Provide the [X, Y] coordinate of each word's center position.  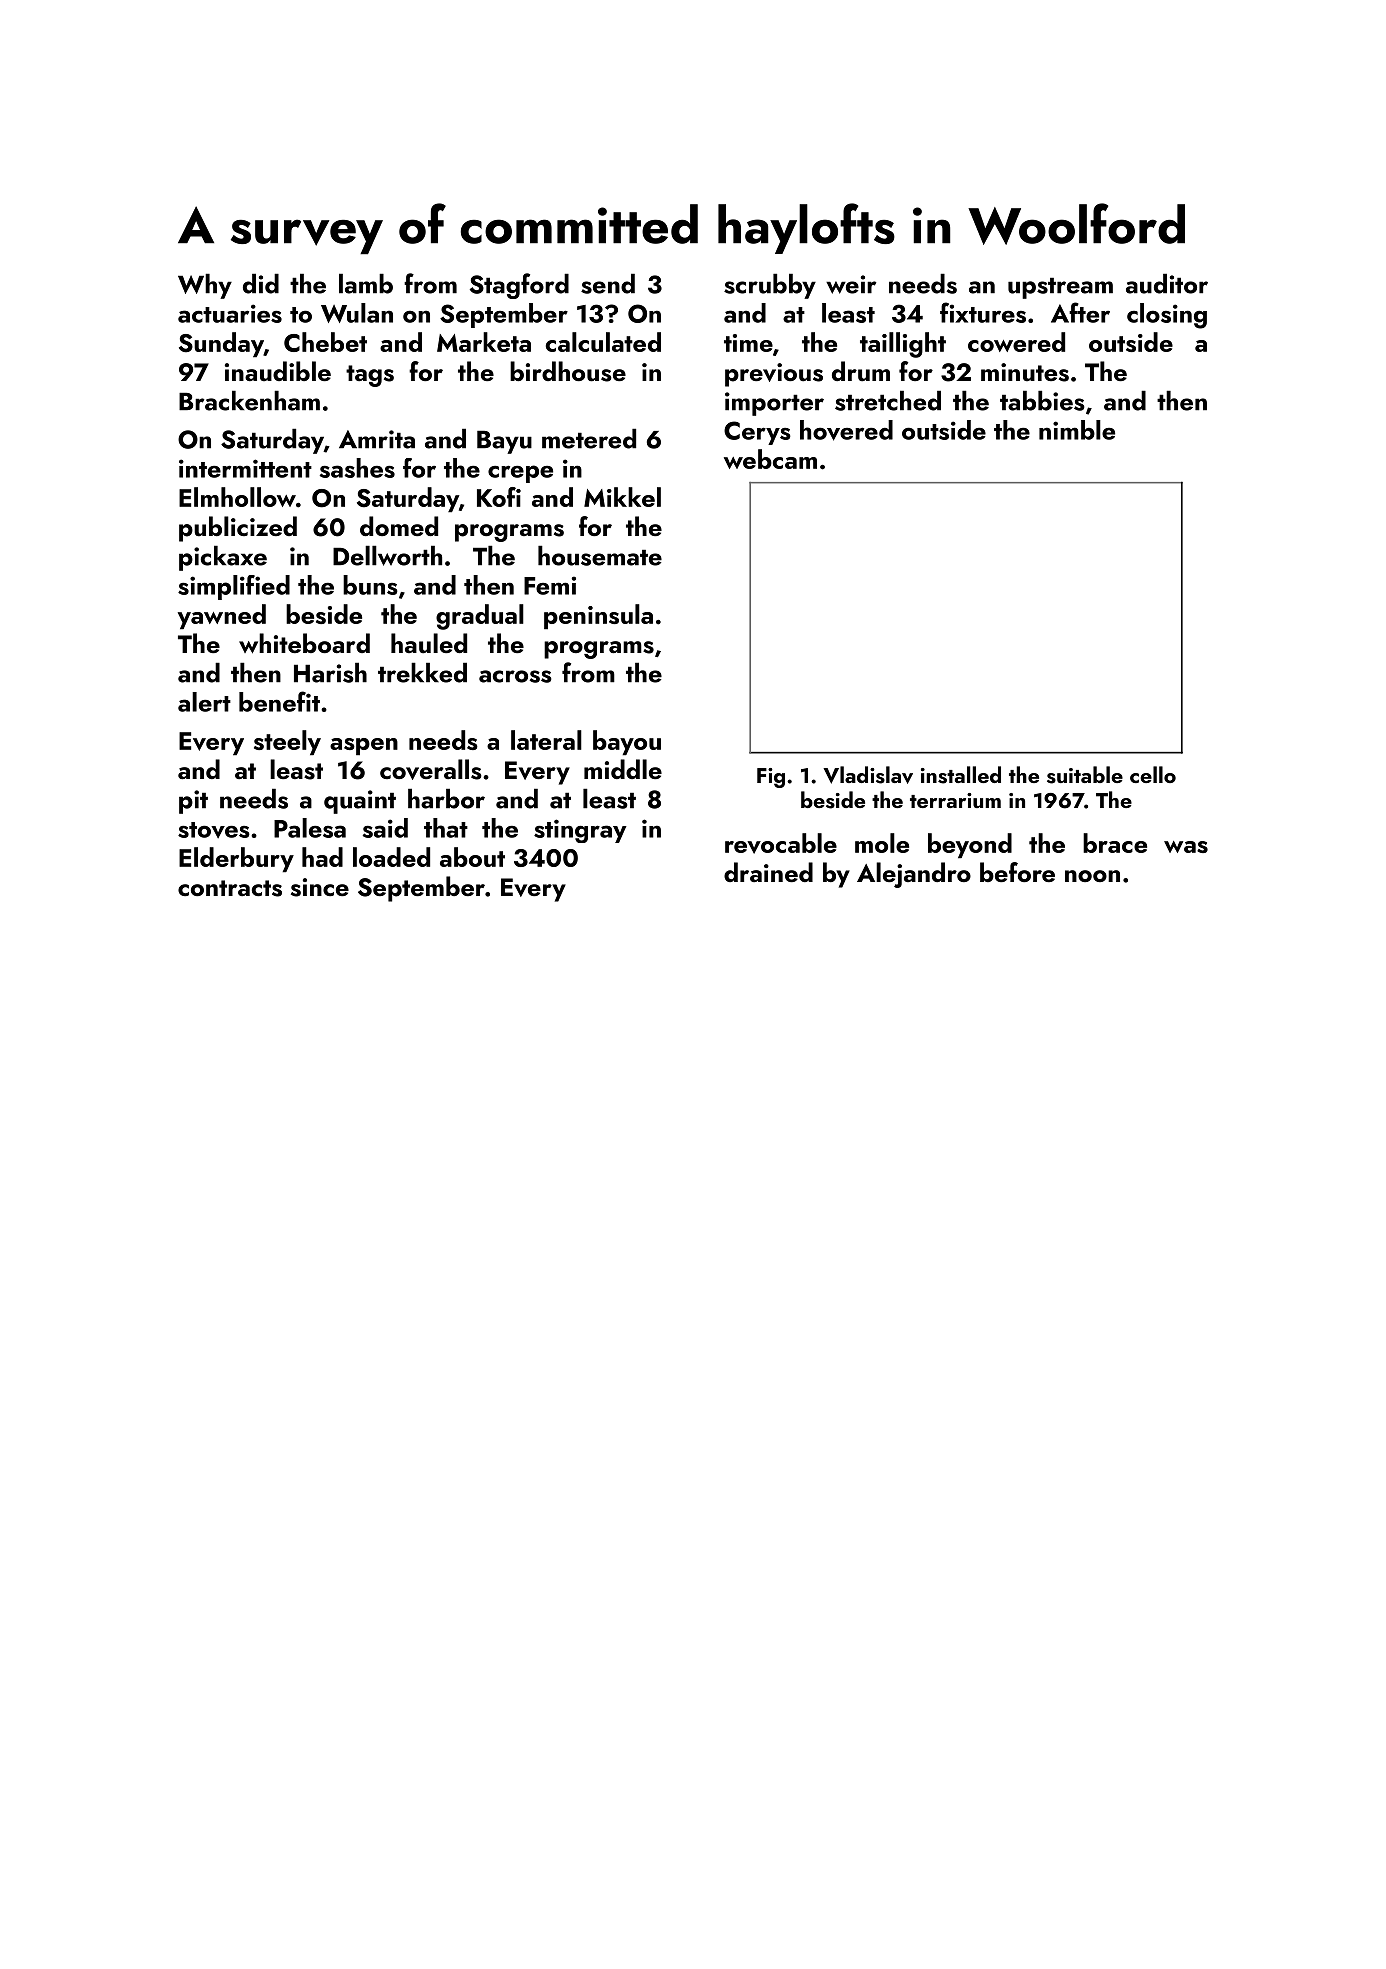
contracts [230, 888]
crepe [520, 474]
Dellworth [387, 555]
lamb [366, 283]
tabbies [1042, 400]
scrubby [770, 286]
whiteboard [304, 643]
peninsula [598, 617]
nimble [1077, 430]
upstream [1060, 288]
